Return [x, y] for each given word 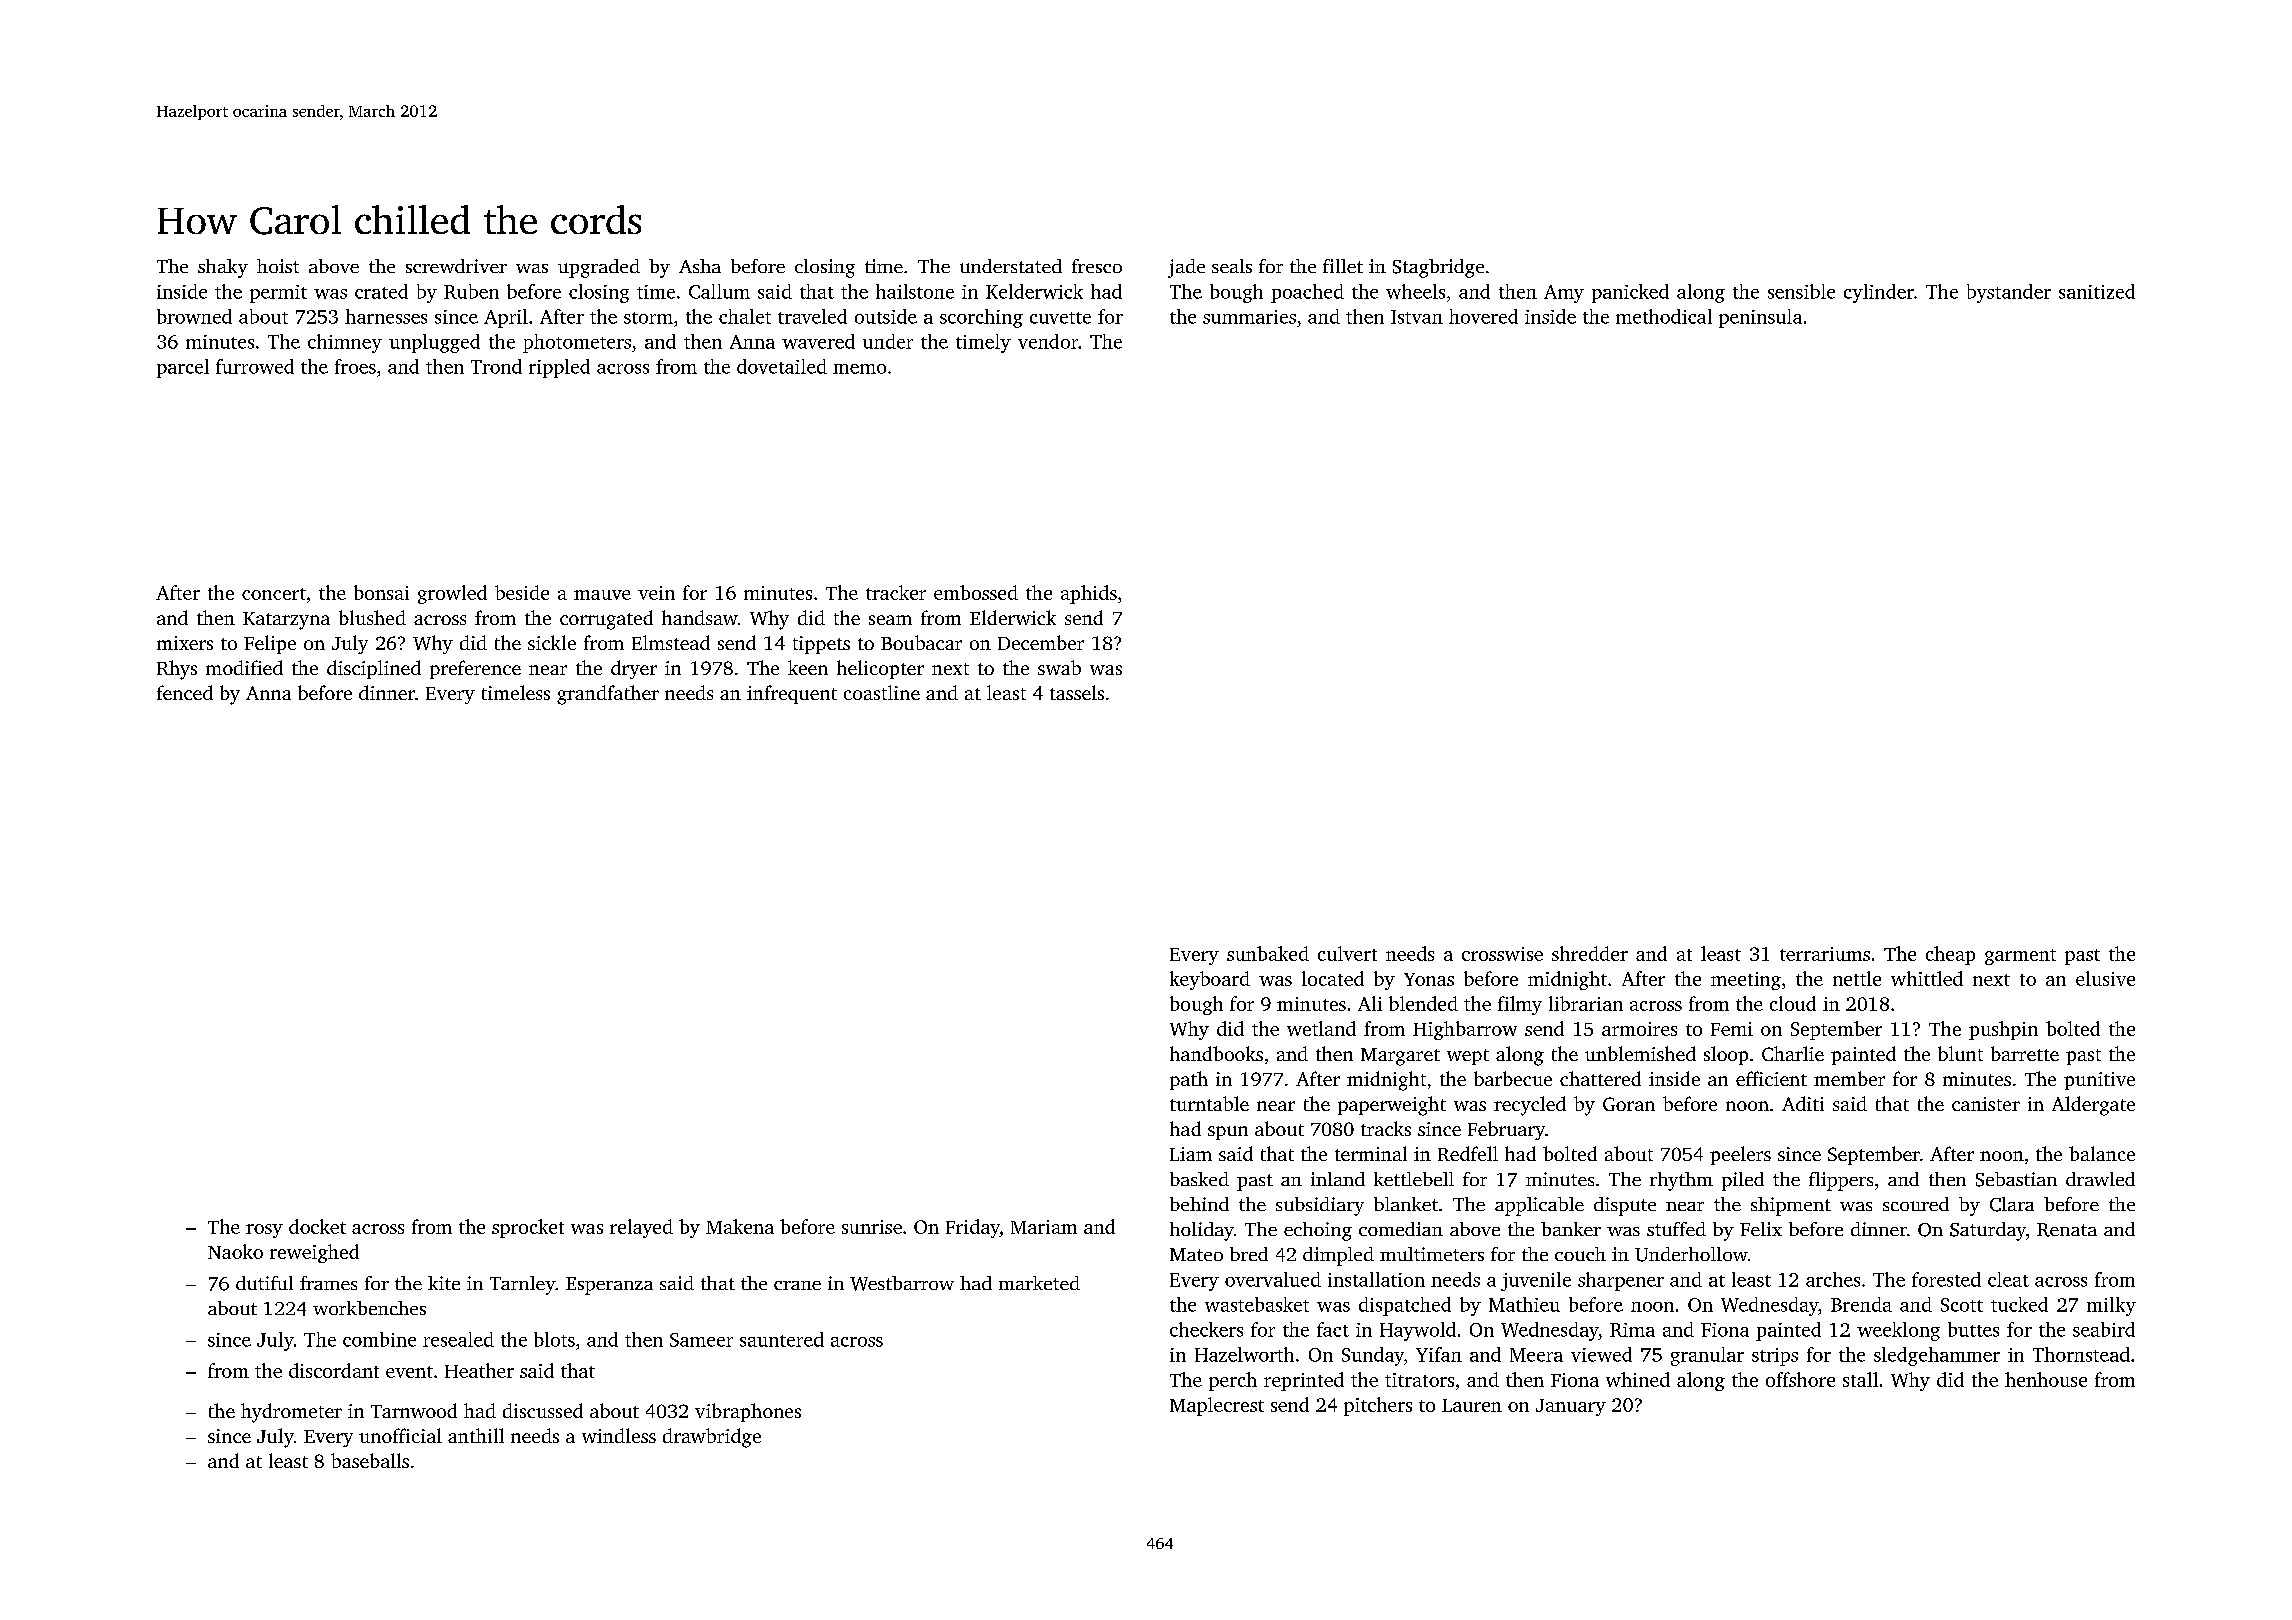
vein [656, 593]
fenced [185, 692]
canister [1986, 1104]
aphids [1089, 594]
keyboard [1210, 980]
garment [2020, 957]
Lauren [1472, 1405]
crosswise [1502, 954]
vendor [1048, 341]
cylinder [1879, 293]
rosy [264, 1231]
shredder [1590, 953]
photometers [577, 343]
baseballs [370, 1460]
